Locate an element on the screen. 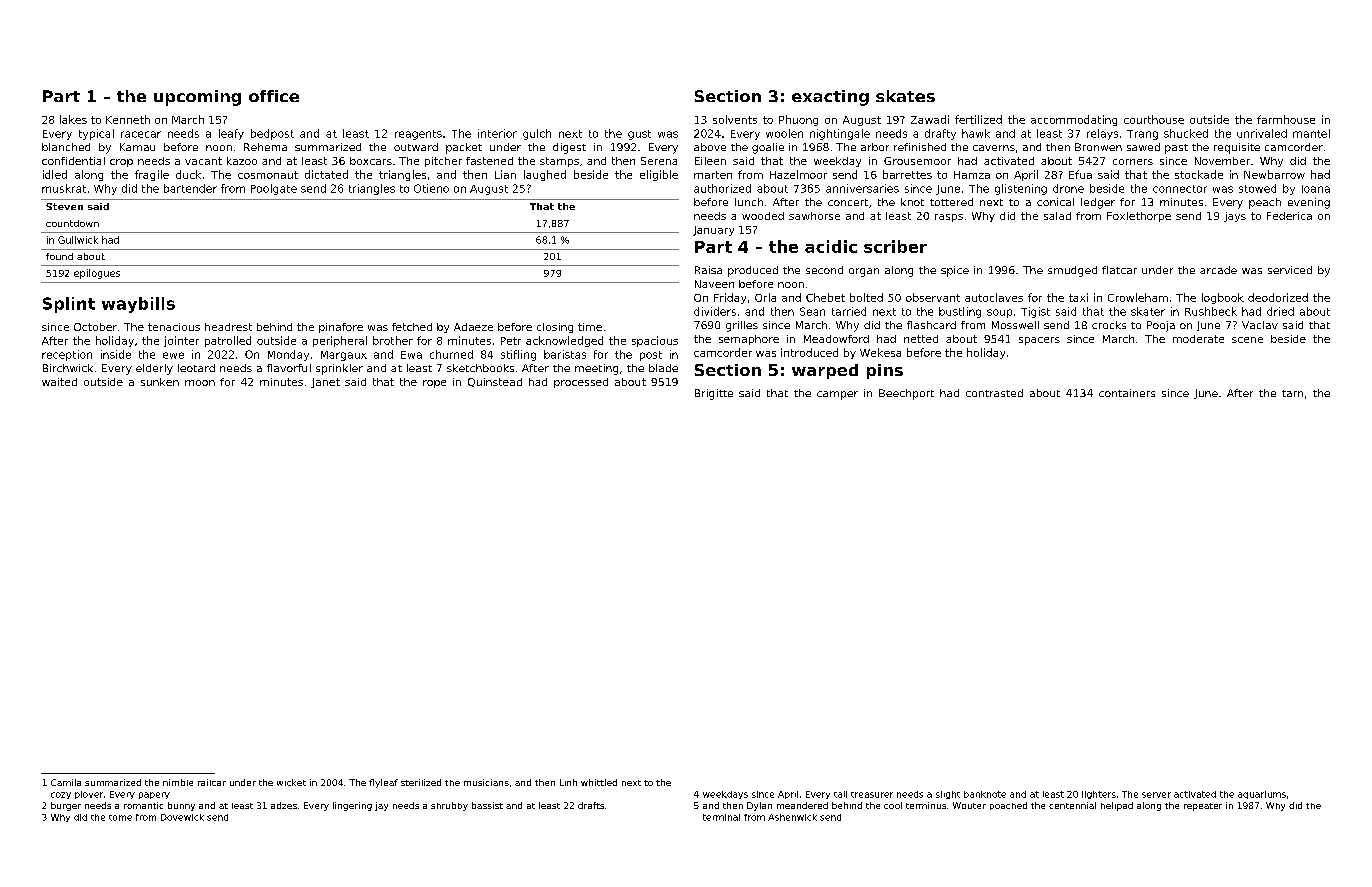 The width and height of the screenshot is (1372, 887). sunken is located at coordinates (160, 382).
